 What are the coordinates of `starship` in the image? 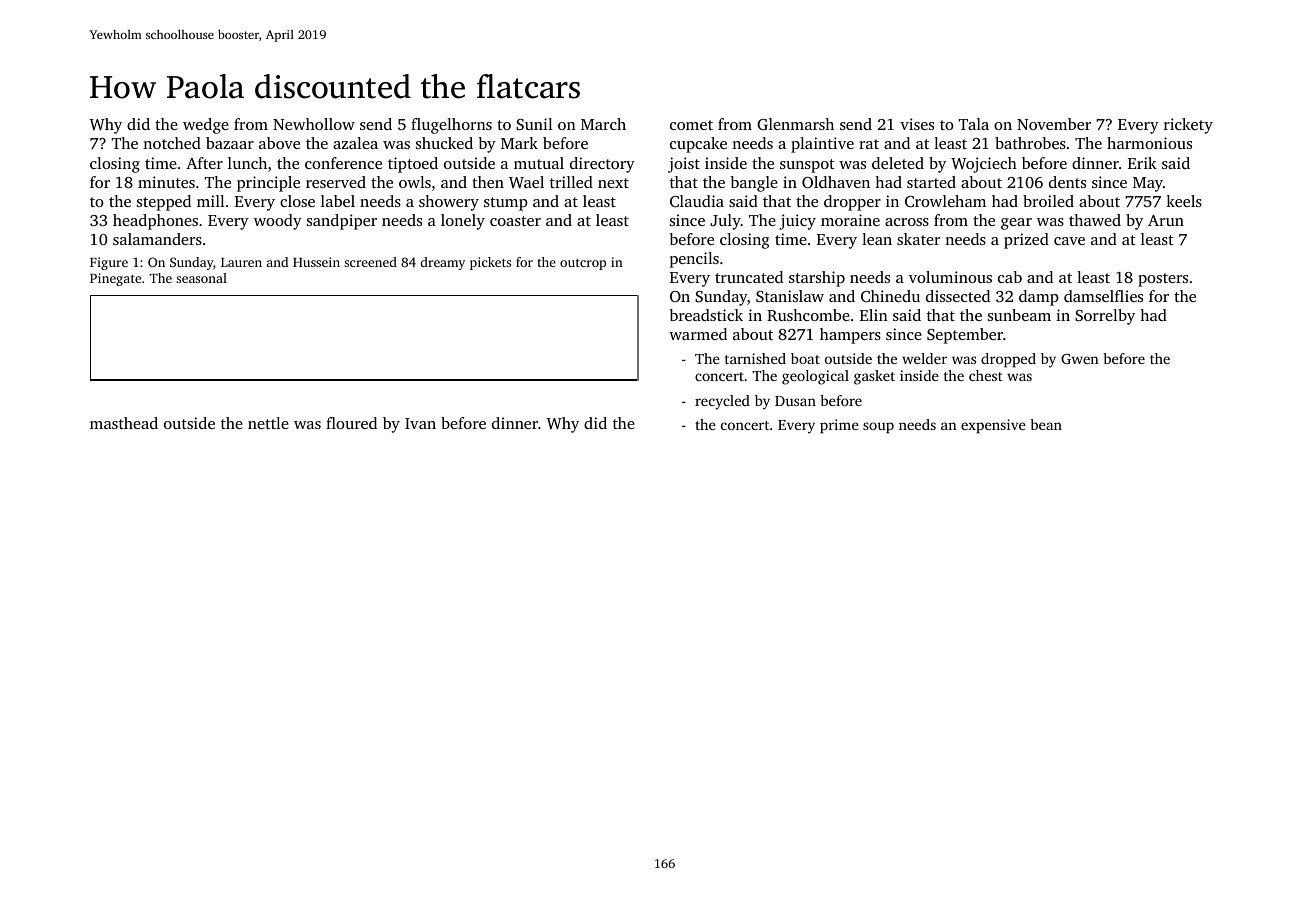 It's located at (817, 279).
